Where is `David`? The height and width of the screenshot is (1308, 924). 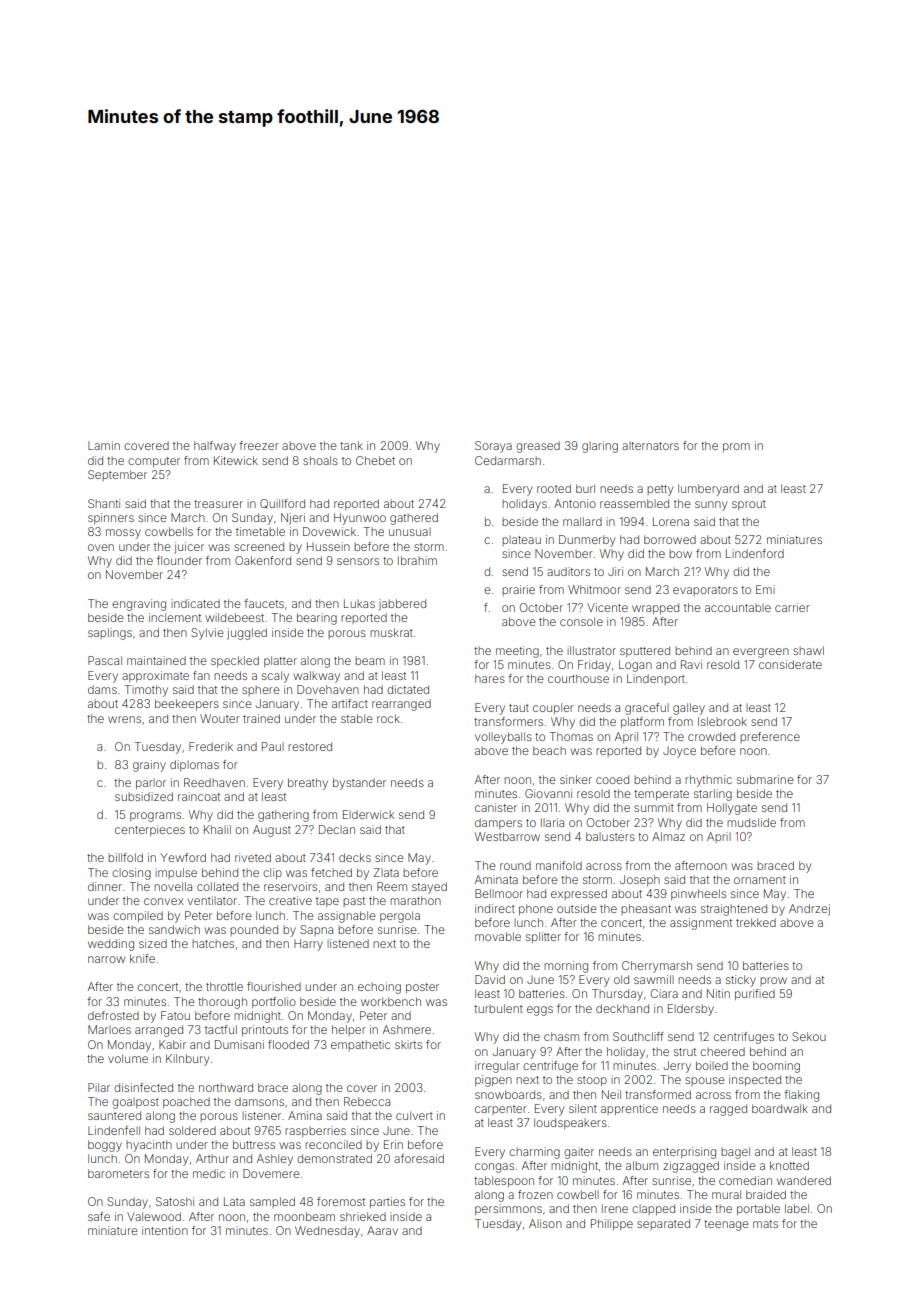
David is located at coordinates (490, 979).
